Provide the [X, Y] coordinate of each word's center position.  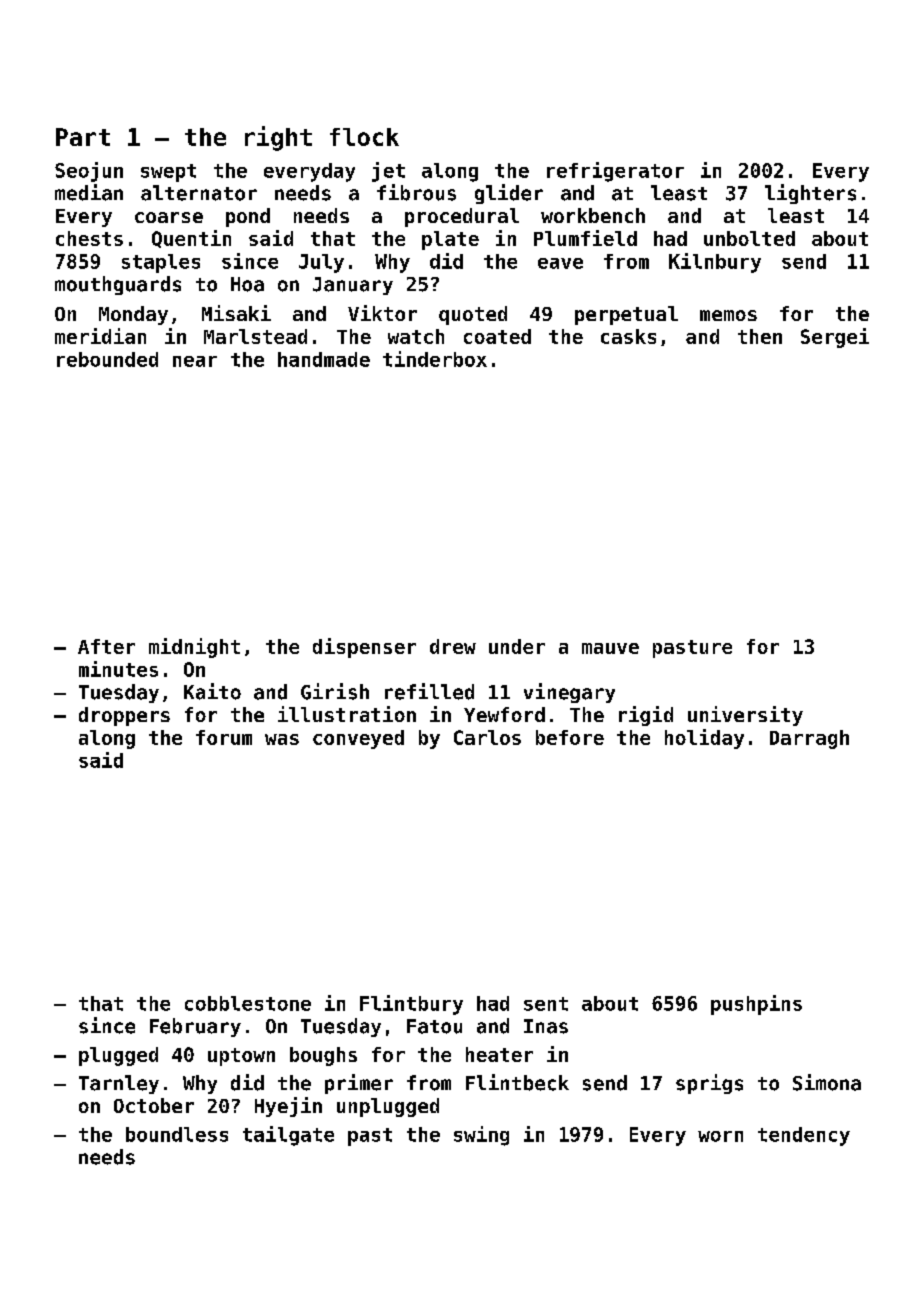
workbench [593, 215]
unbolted [749, 238]
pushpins [756, 1005]
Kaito [212, 691]
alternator [199, 193]
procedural [462, 217]
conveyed [358, 739]
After [106, 646]
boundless [177, 1134]
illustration [347, 714]
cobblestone [248, 1003]
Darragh [809, 739]
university [745, 716]
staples [161, 263]
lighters [810, 194]
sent [546, 1004]
